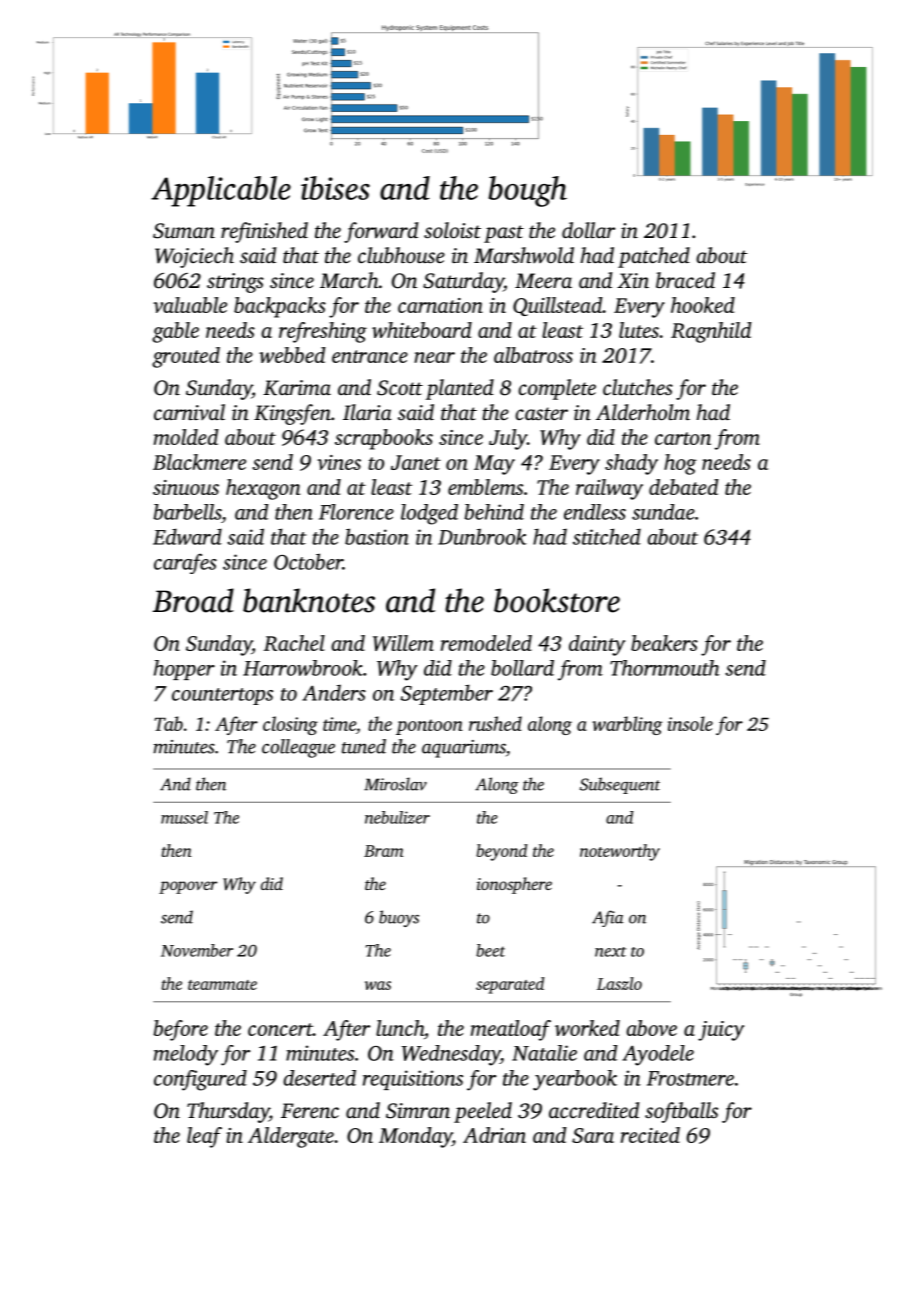  I want to click on bough, so click(527, 191).
